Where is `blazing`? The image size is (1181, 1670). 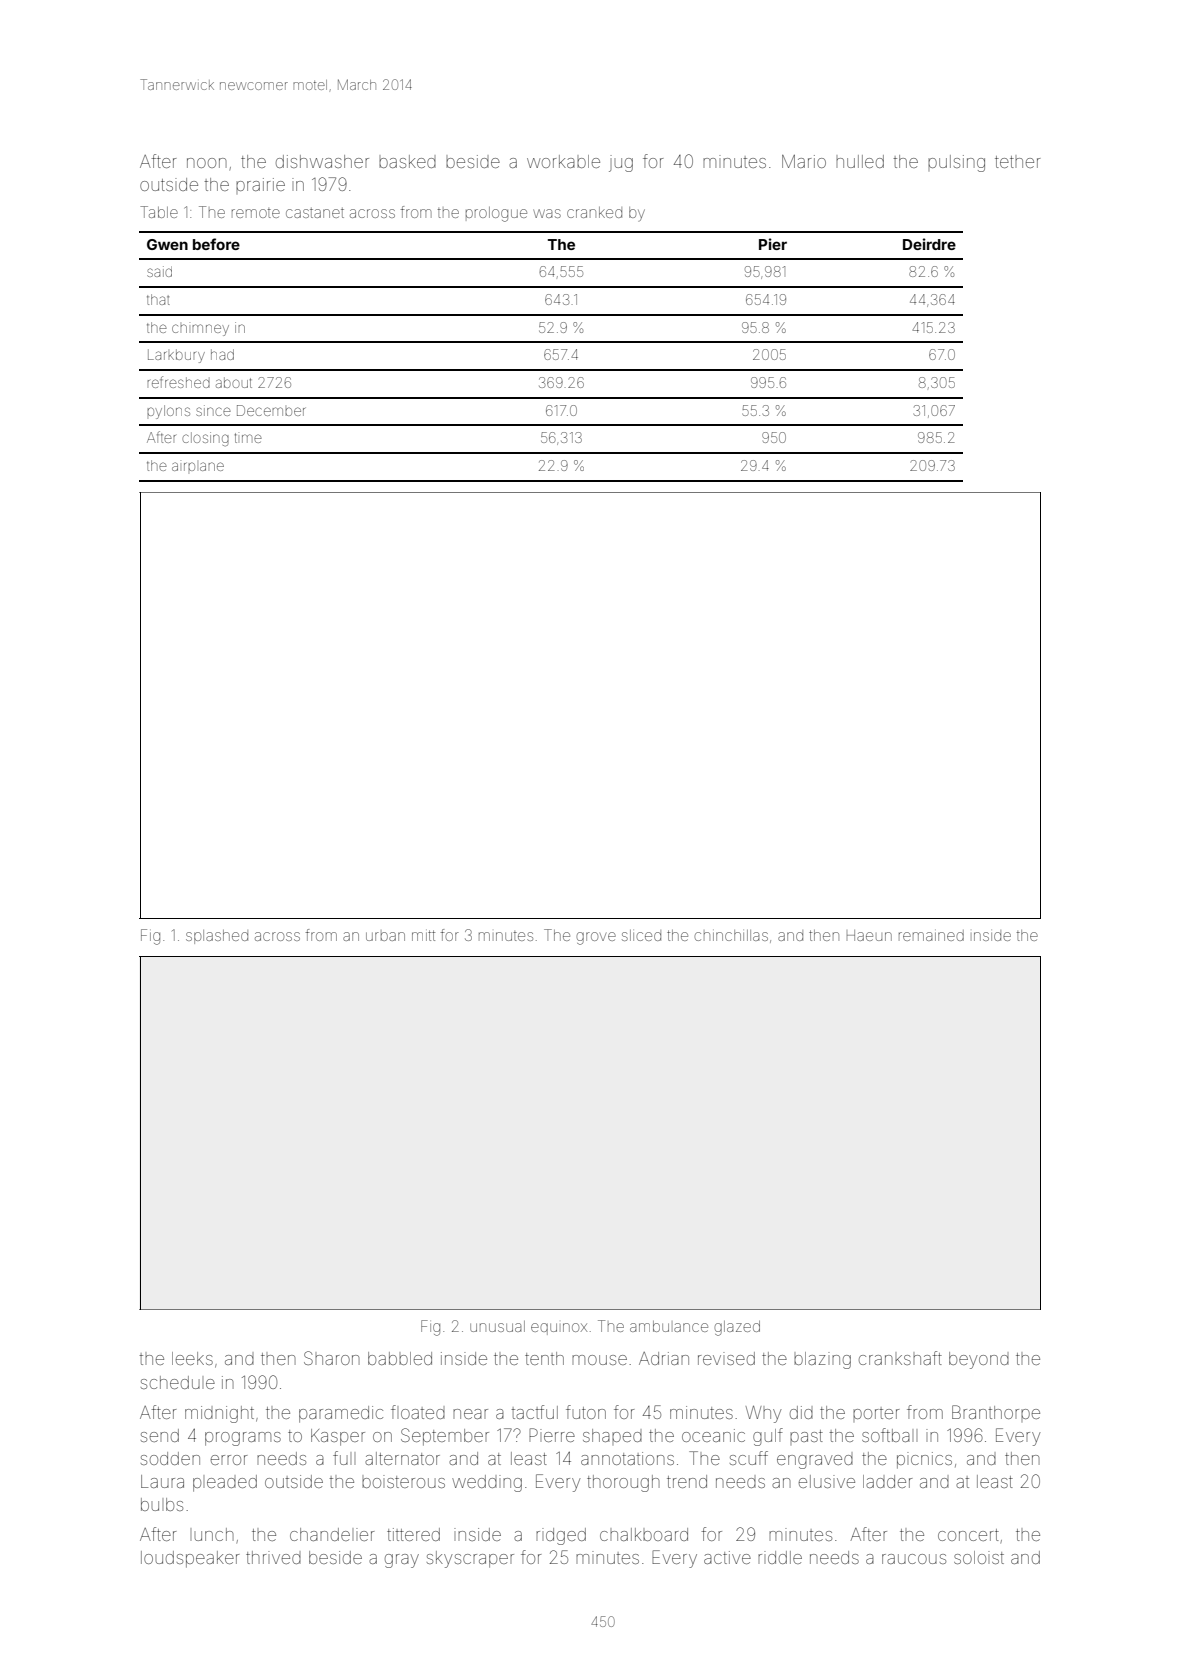 blazing is located at coordinates (822, 1360).
